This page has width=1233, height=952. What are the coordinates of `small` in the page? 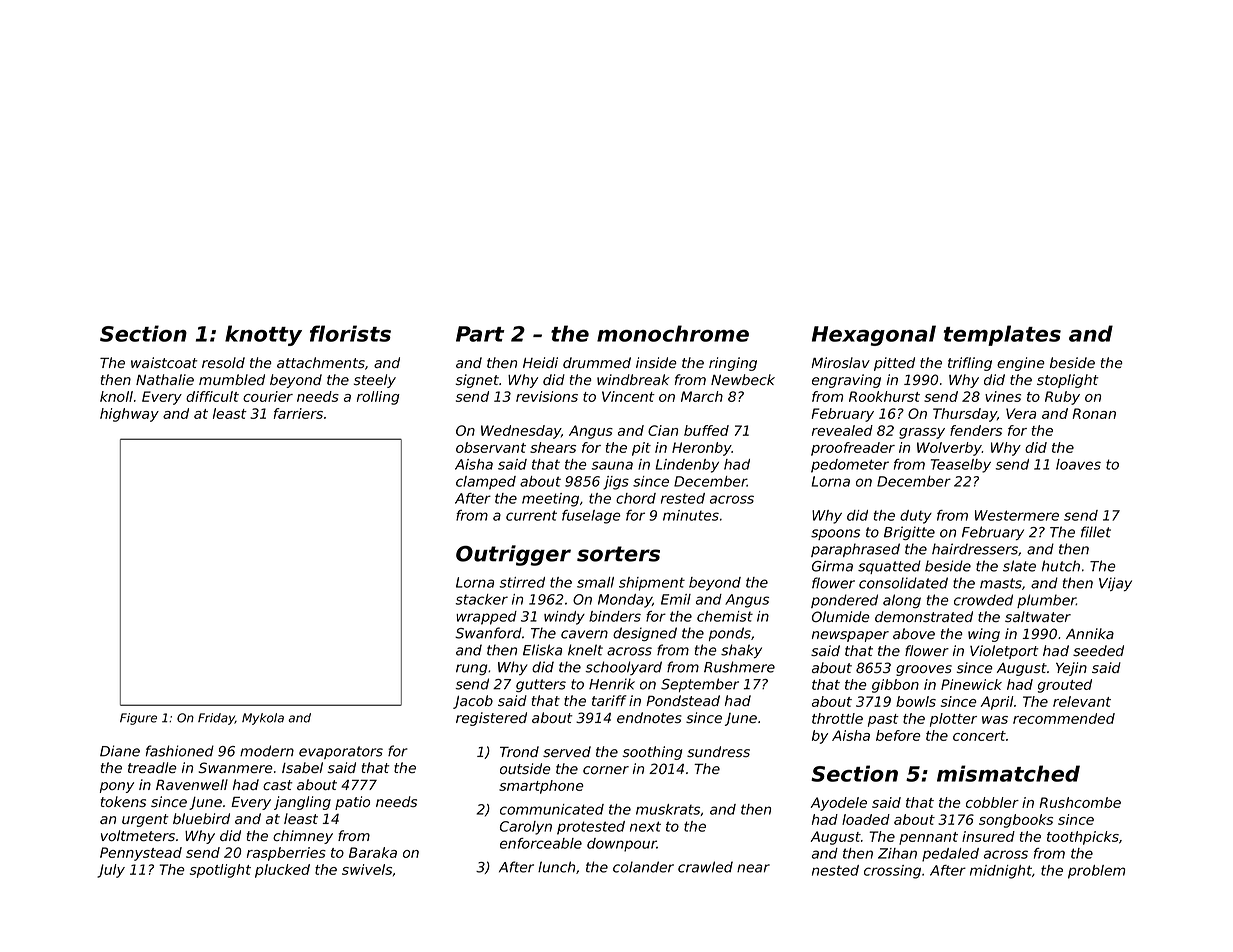 It's located at (595, 582).
